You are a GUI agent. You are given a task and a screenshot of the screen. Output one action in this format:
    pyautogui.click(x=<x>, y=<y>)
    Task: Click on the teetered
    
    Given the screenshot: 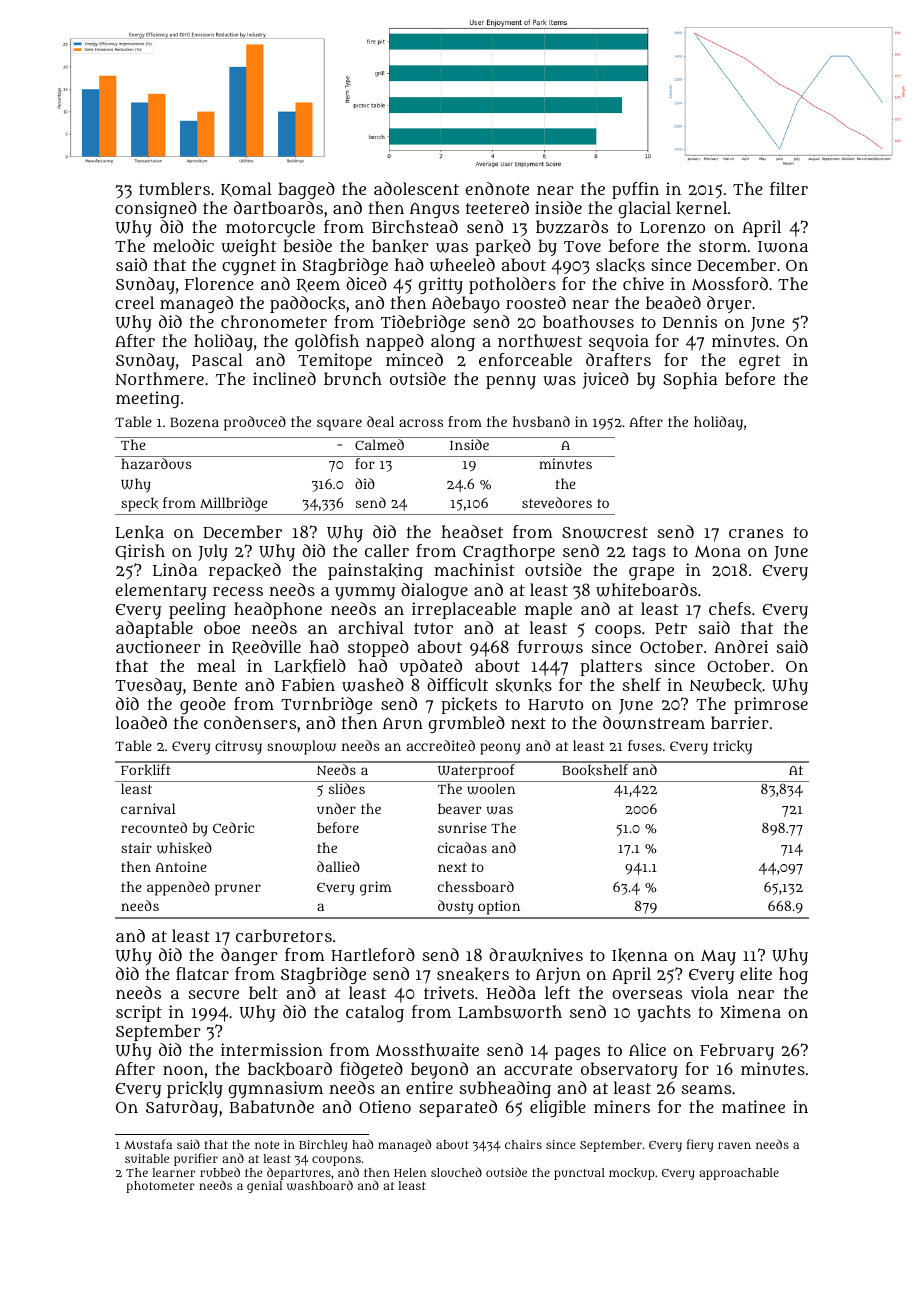 What is the action you would take?
    pyautogui.click(x=497, y=207)
